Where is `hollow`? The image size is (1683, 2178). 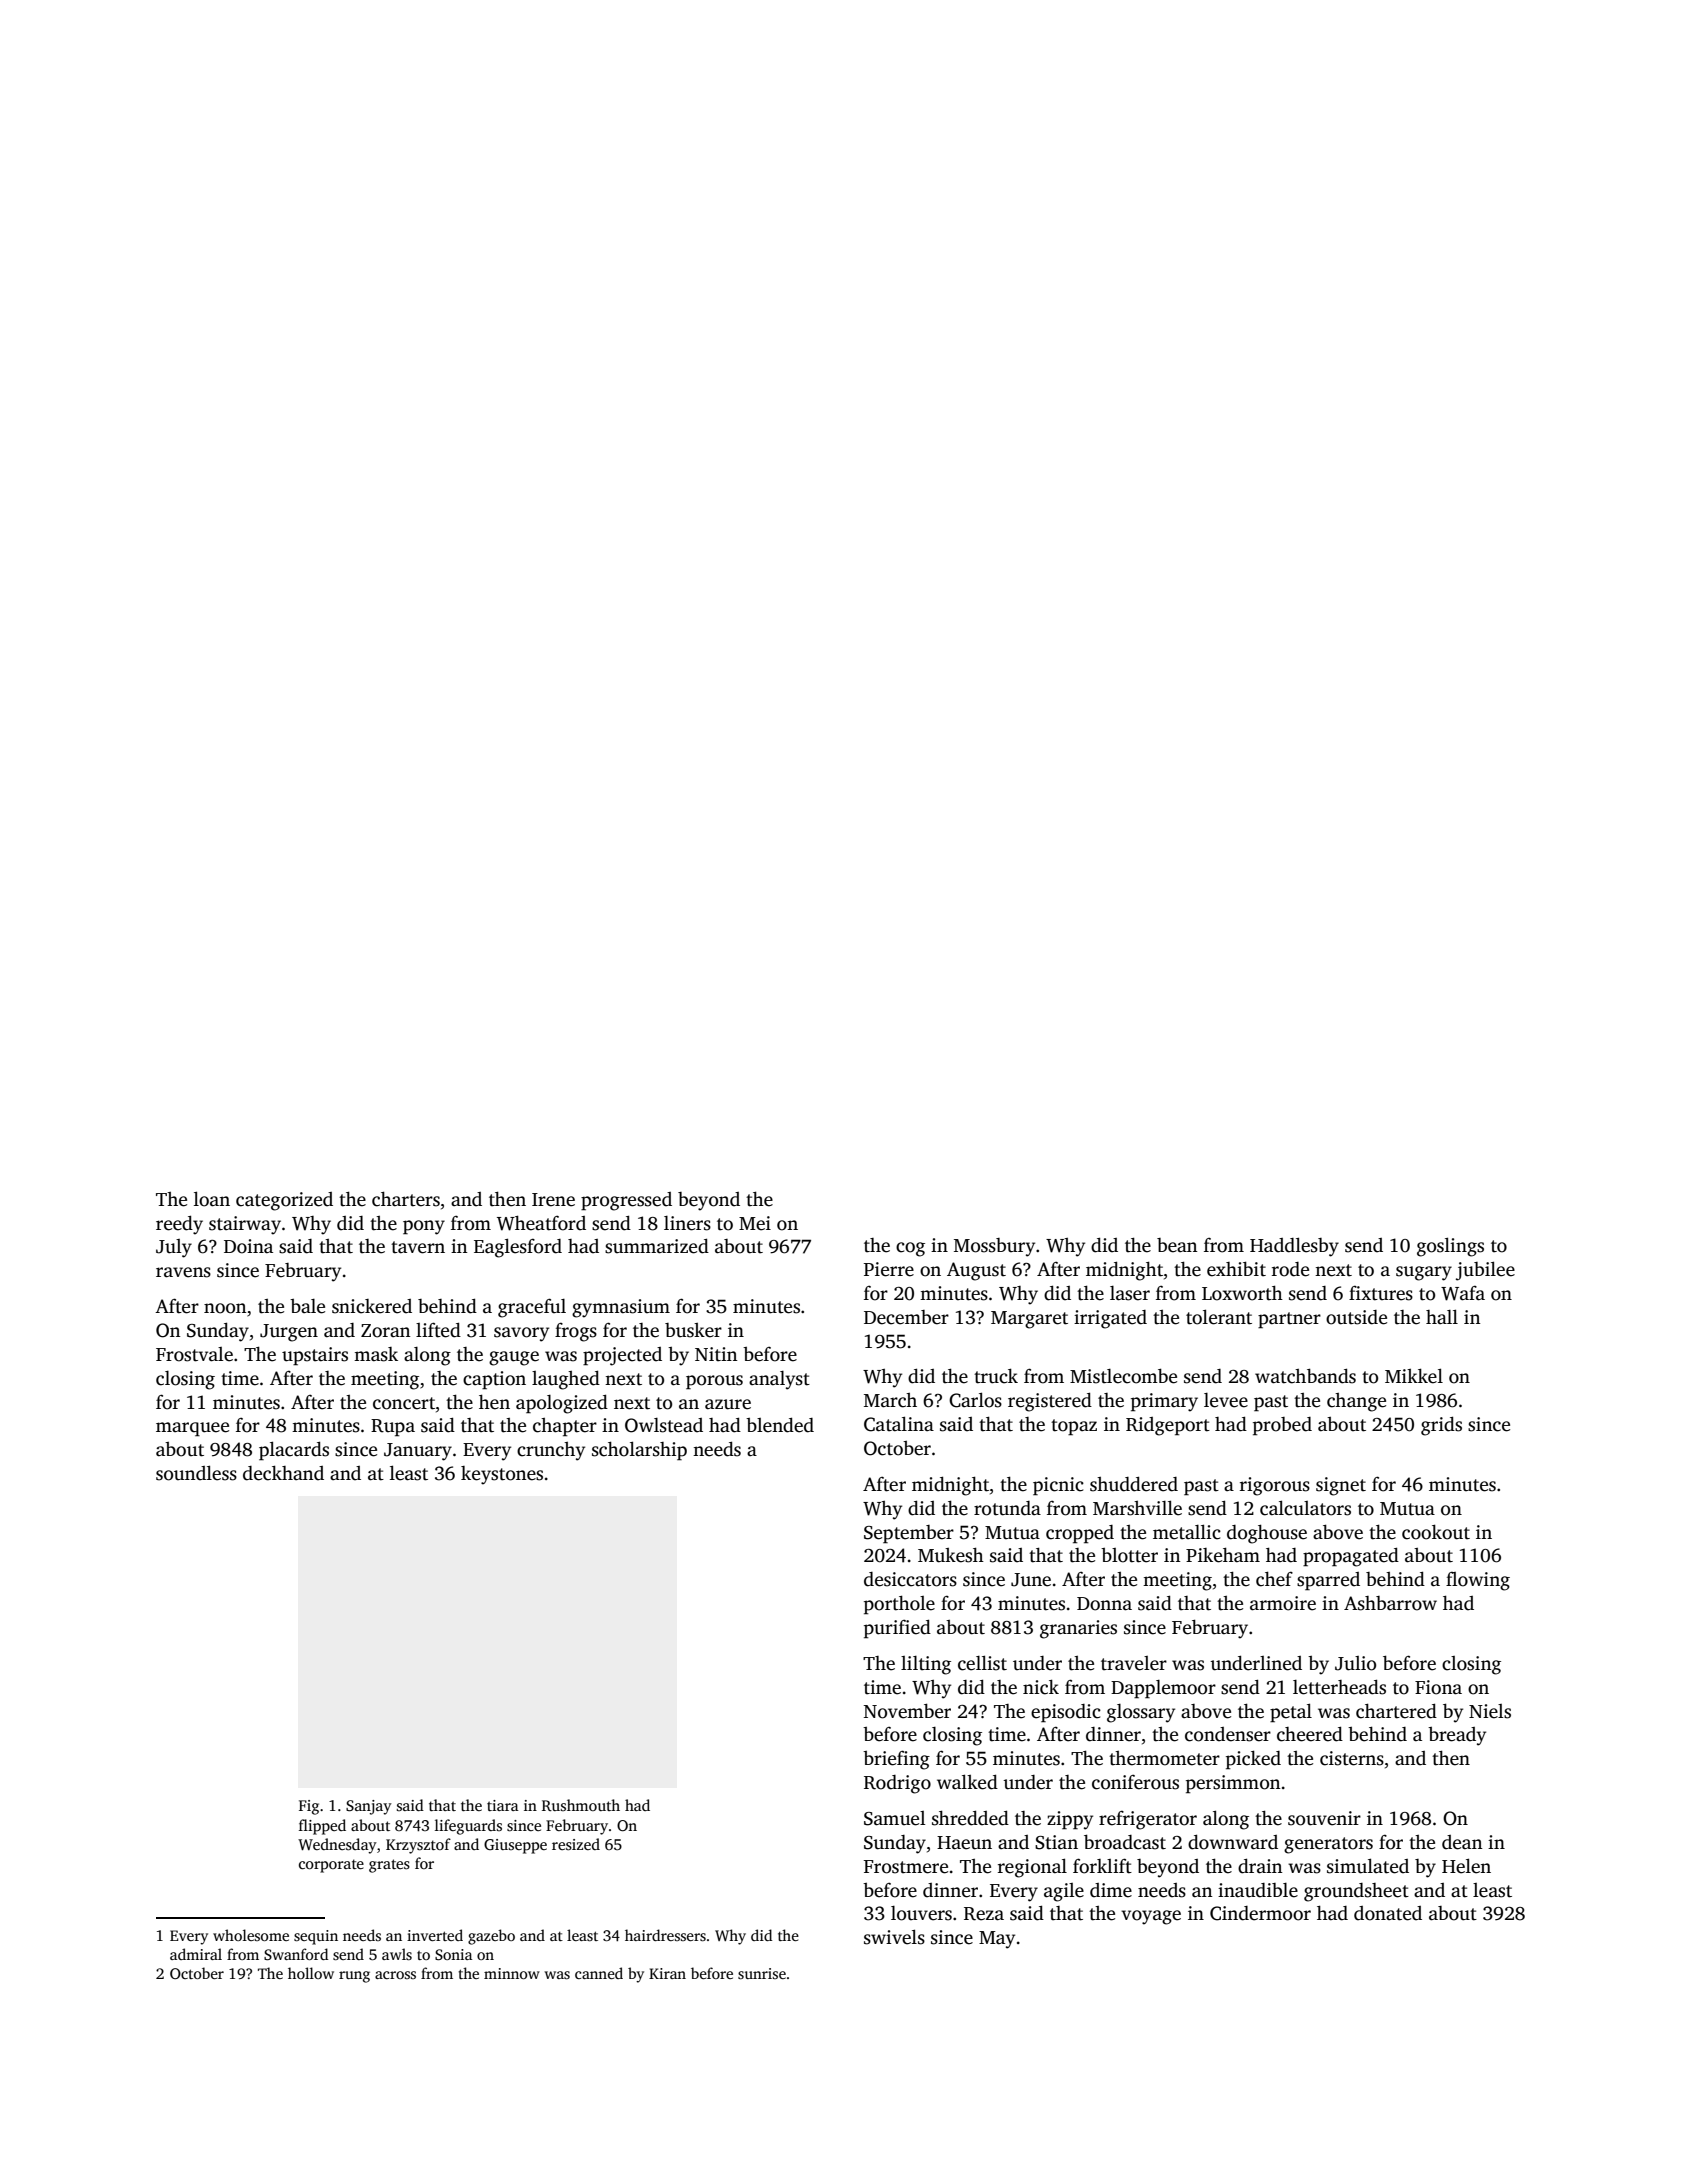 hollow is located at coordinates (311, 1973).
